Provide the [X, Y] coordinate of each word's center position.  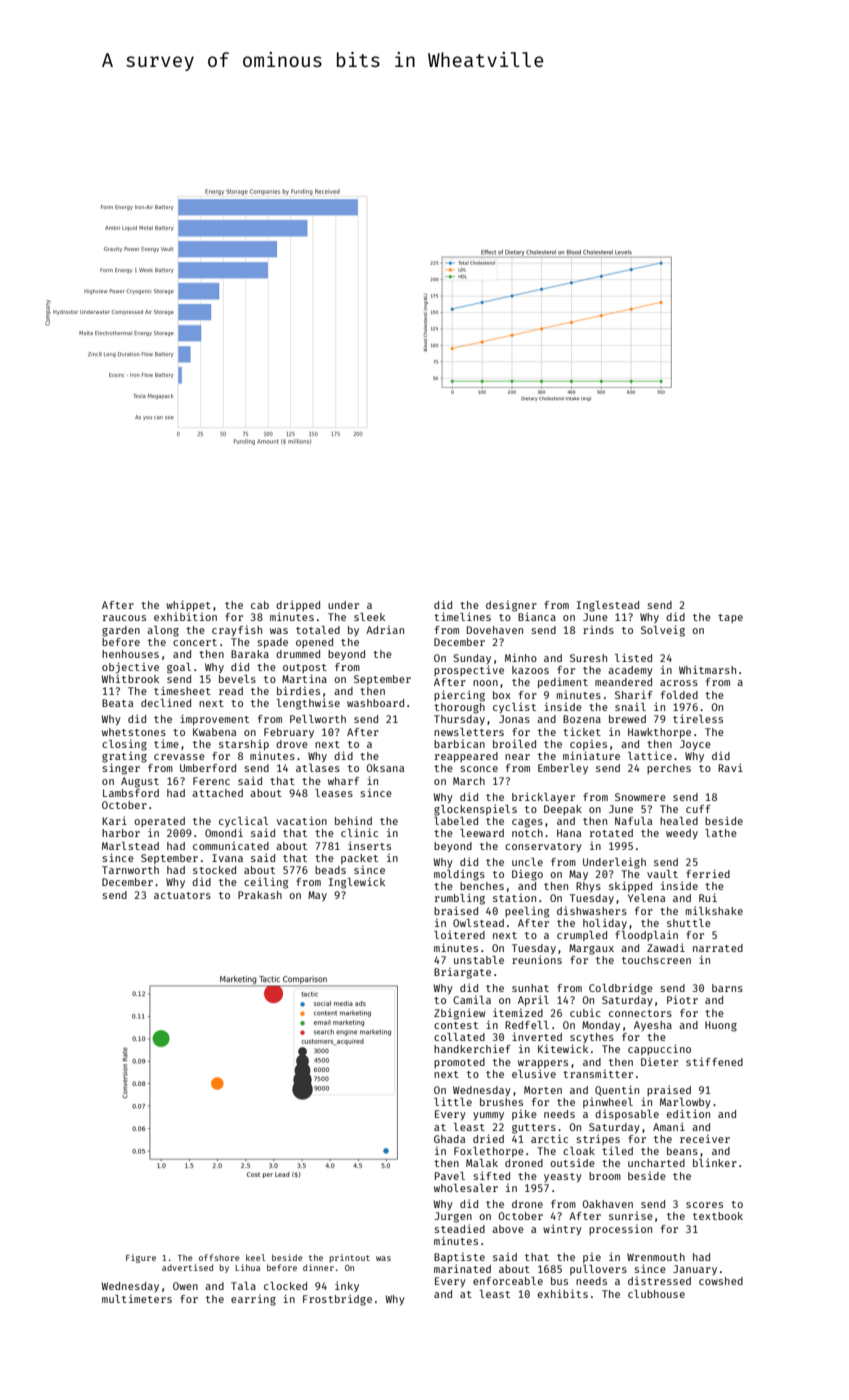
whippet [188, 605]
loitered [459, 935]
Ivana [227, 858]
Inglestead [608, 606]
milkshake [714, 910]
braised [456, 910]
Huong [721, 1026]
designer [511, 606]
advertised [187, 1267]
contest [456, 1025]
